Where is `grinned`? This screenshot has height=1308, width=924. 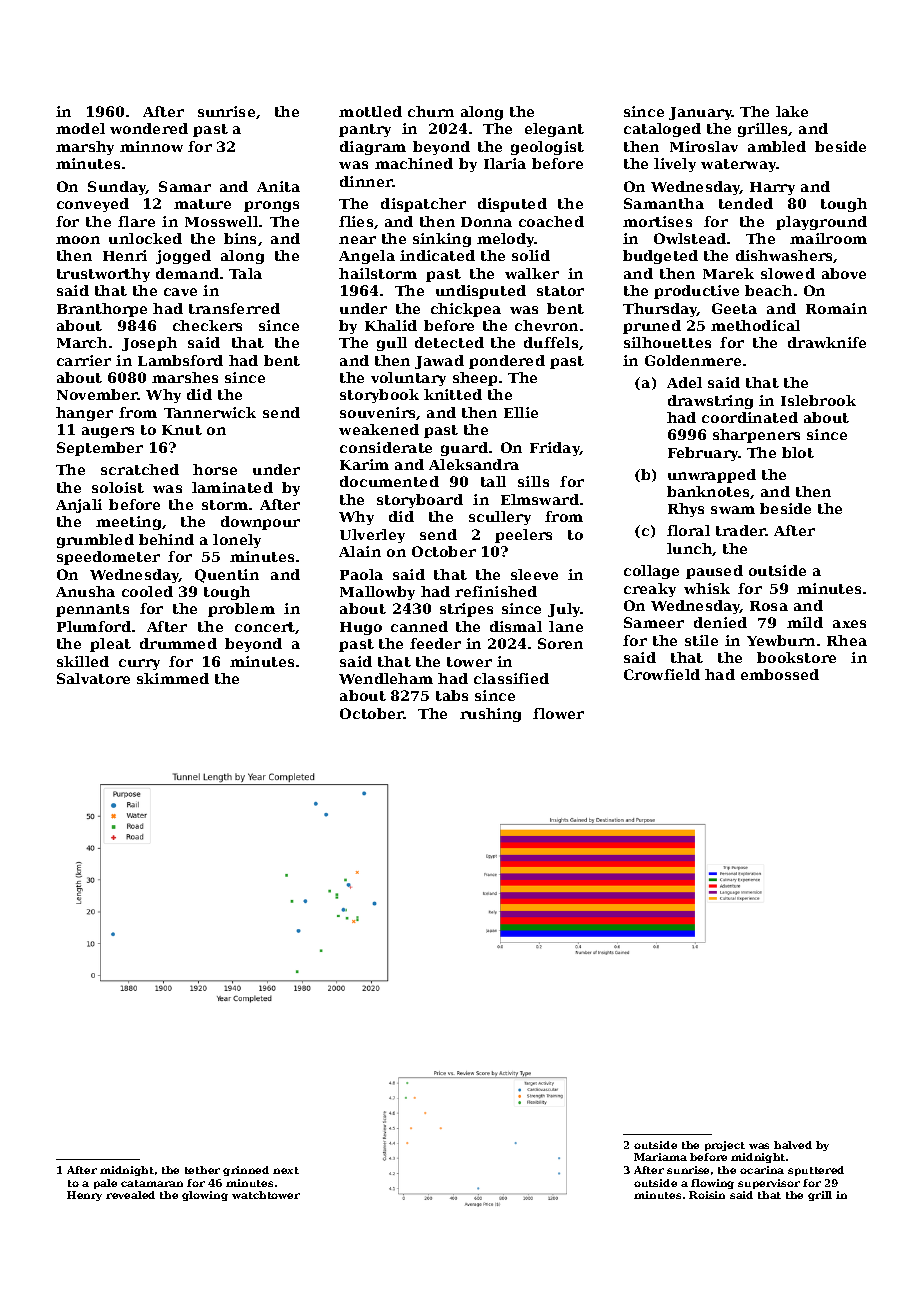 grinned is located at coordinates (246, 1171).
